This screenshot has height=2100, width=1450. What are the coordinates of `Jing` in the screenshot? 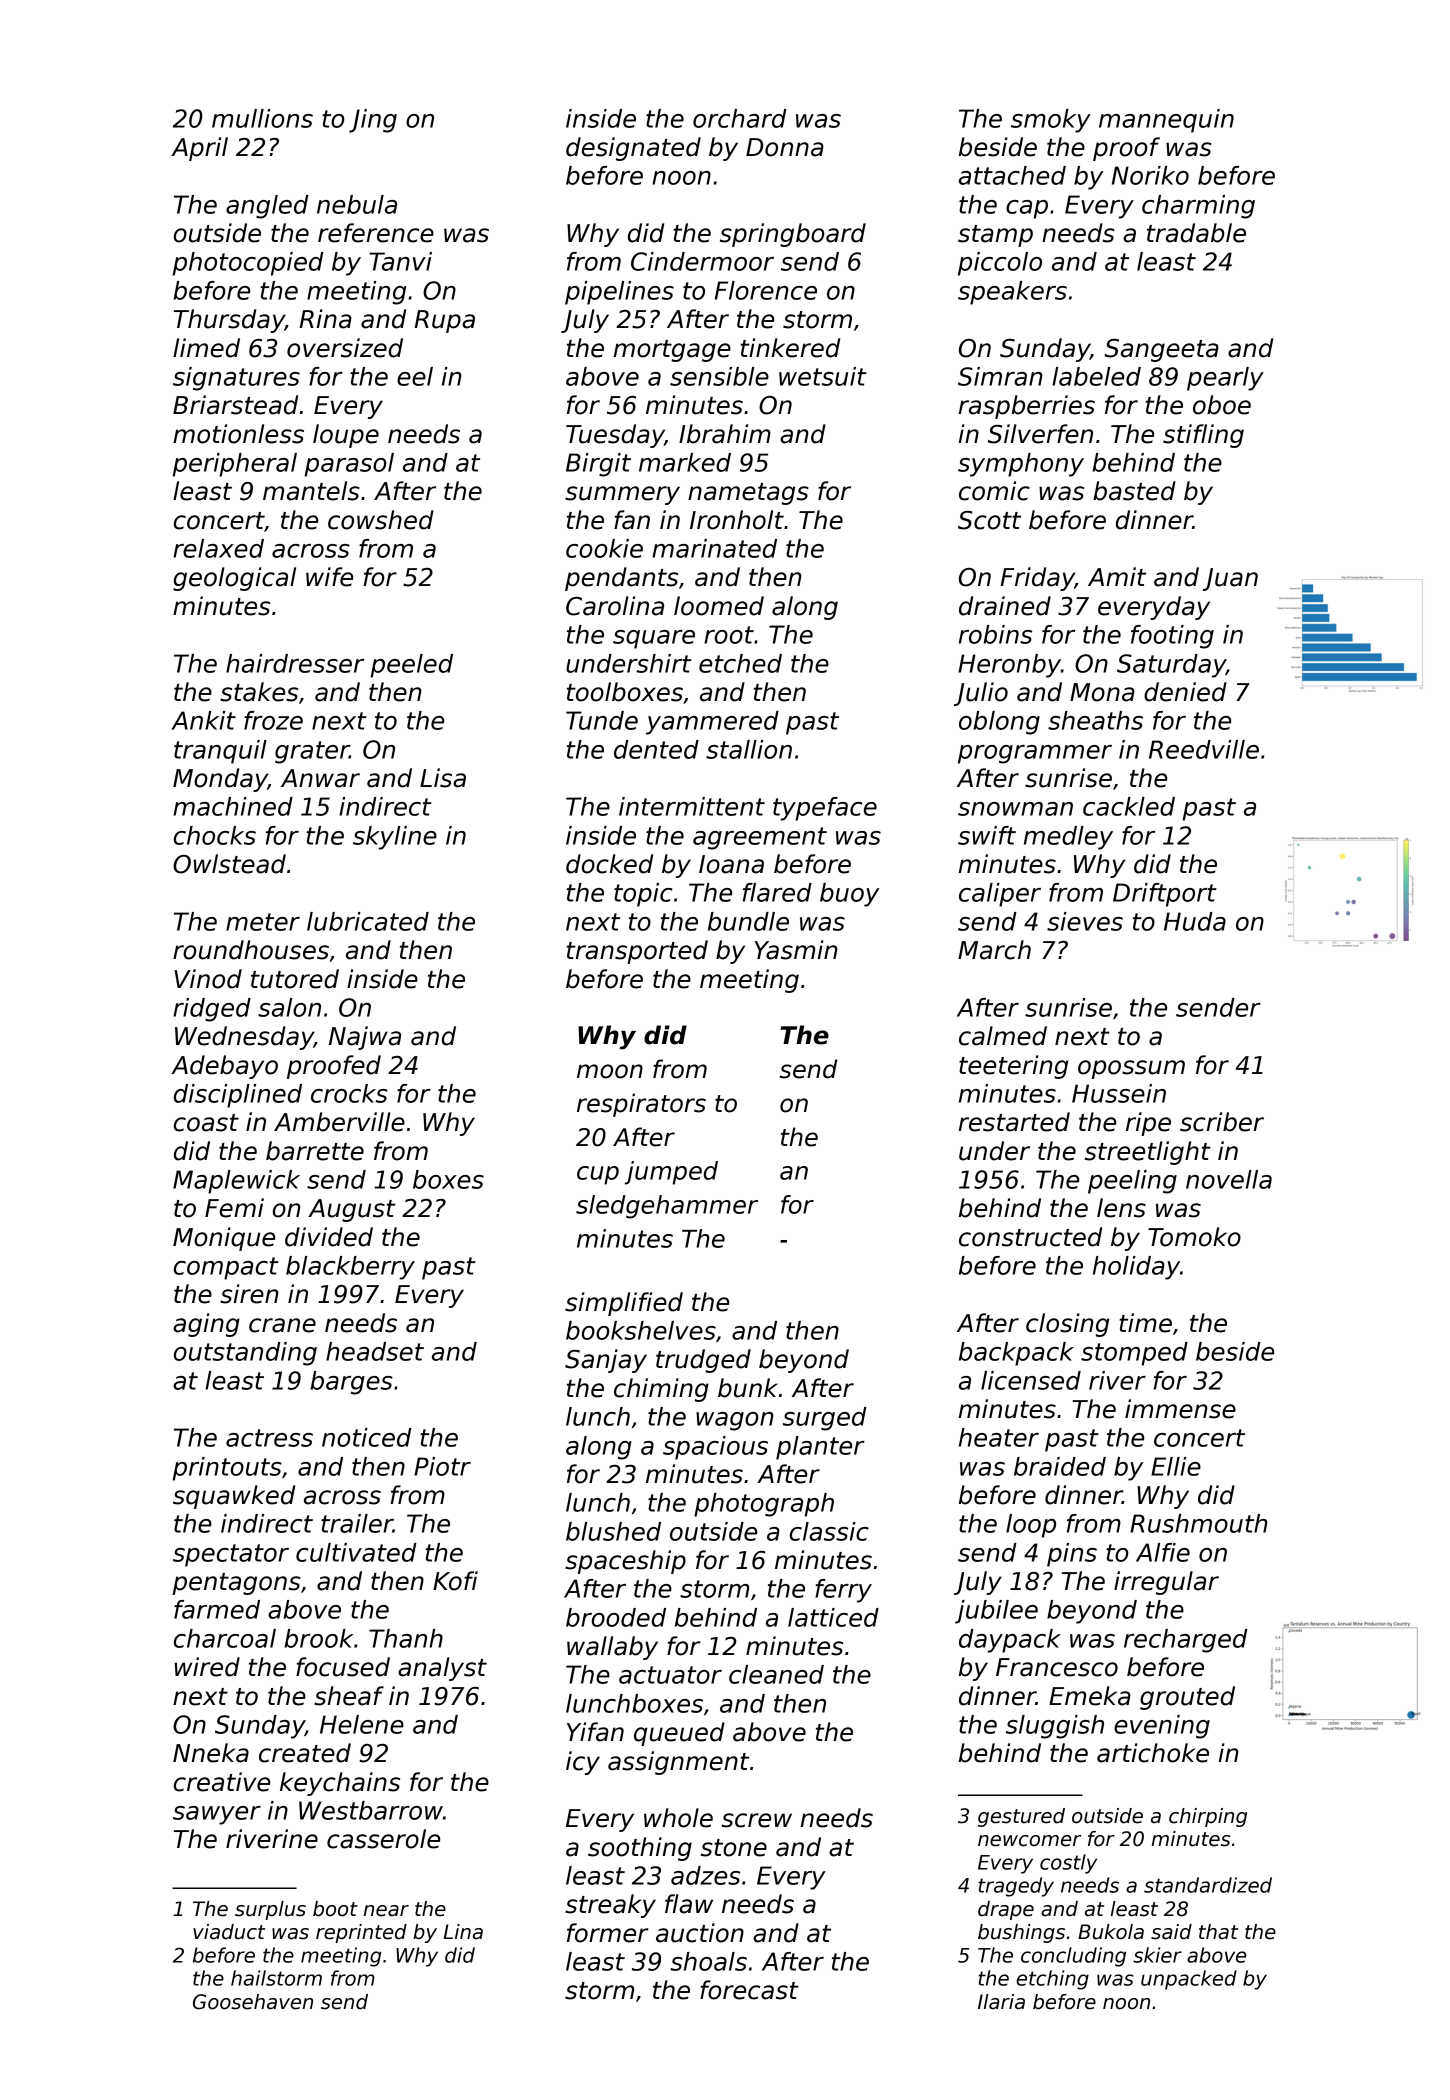 It's located at (373, 121).
